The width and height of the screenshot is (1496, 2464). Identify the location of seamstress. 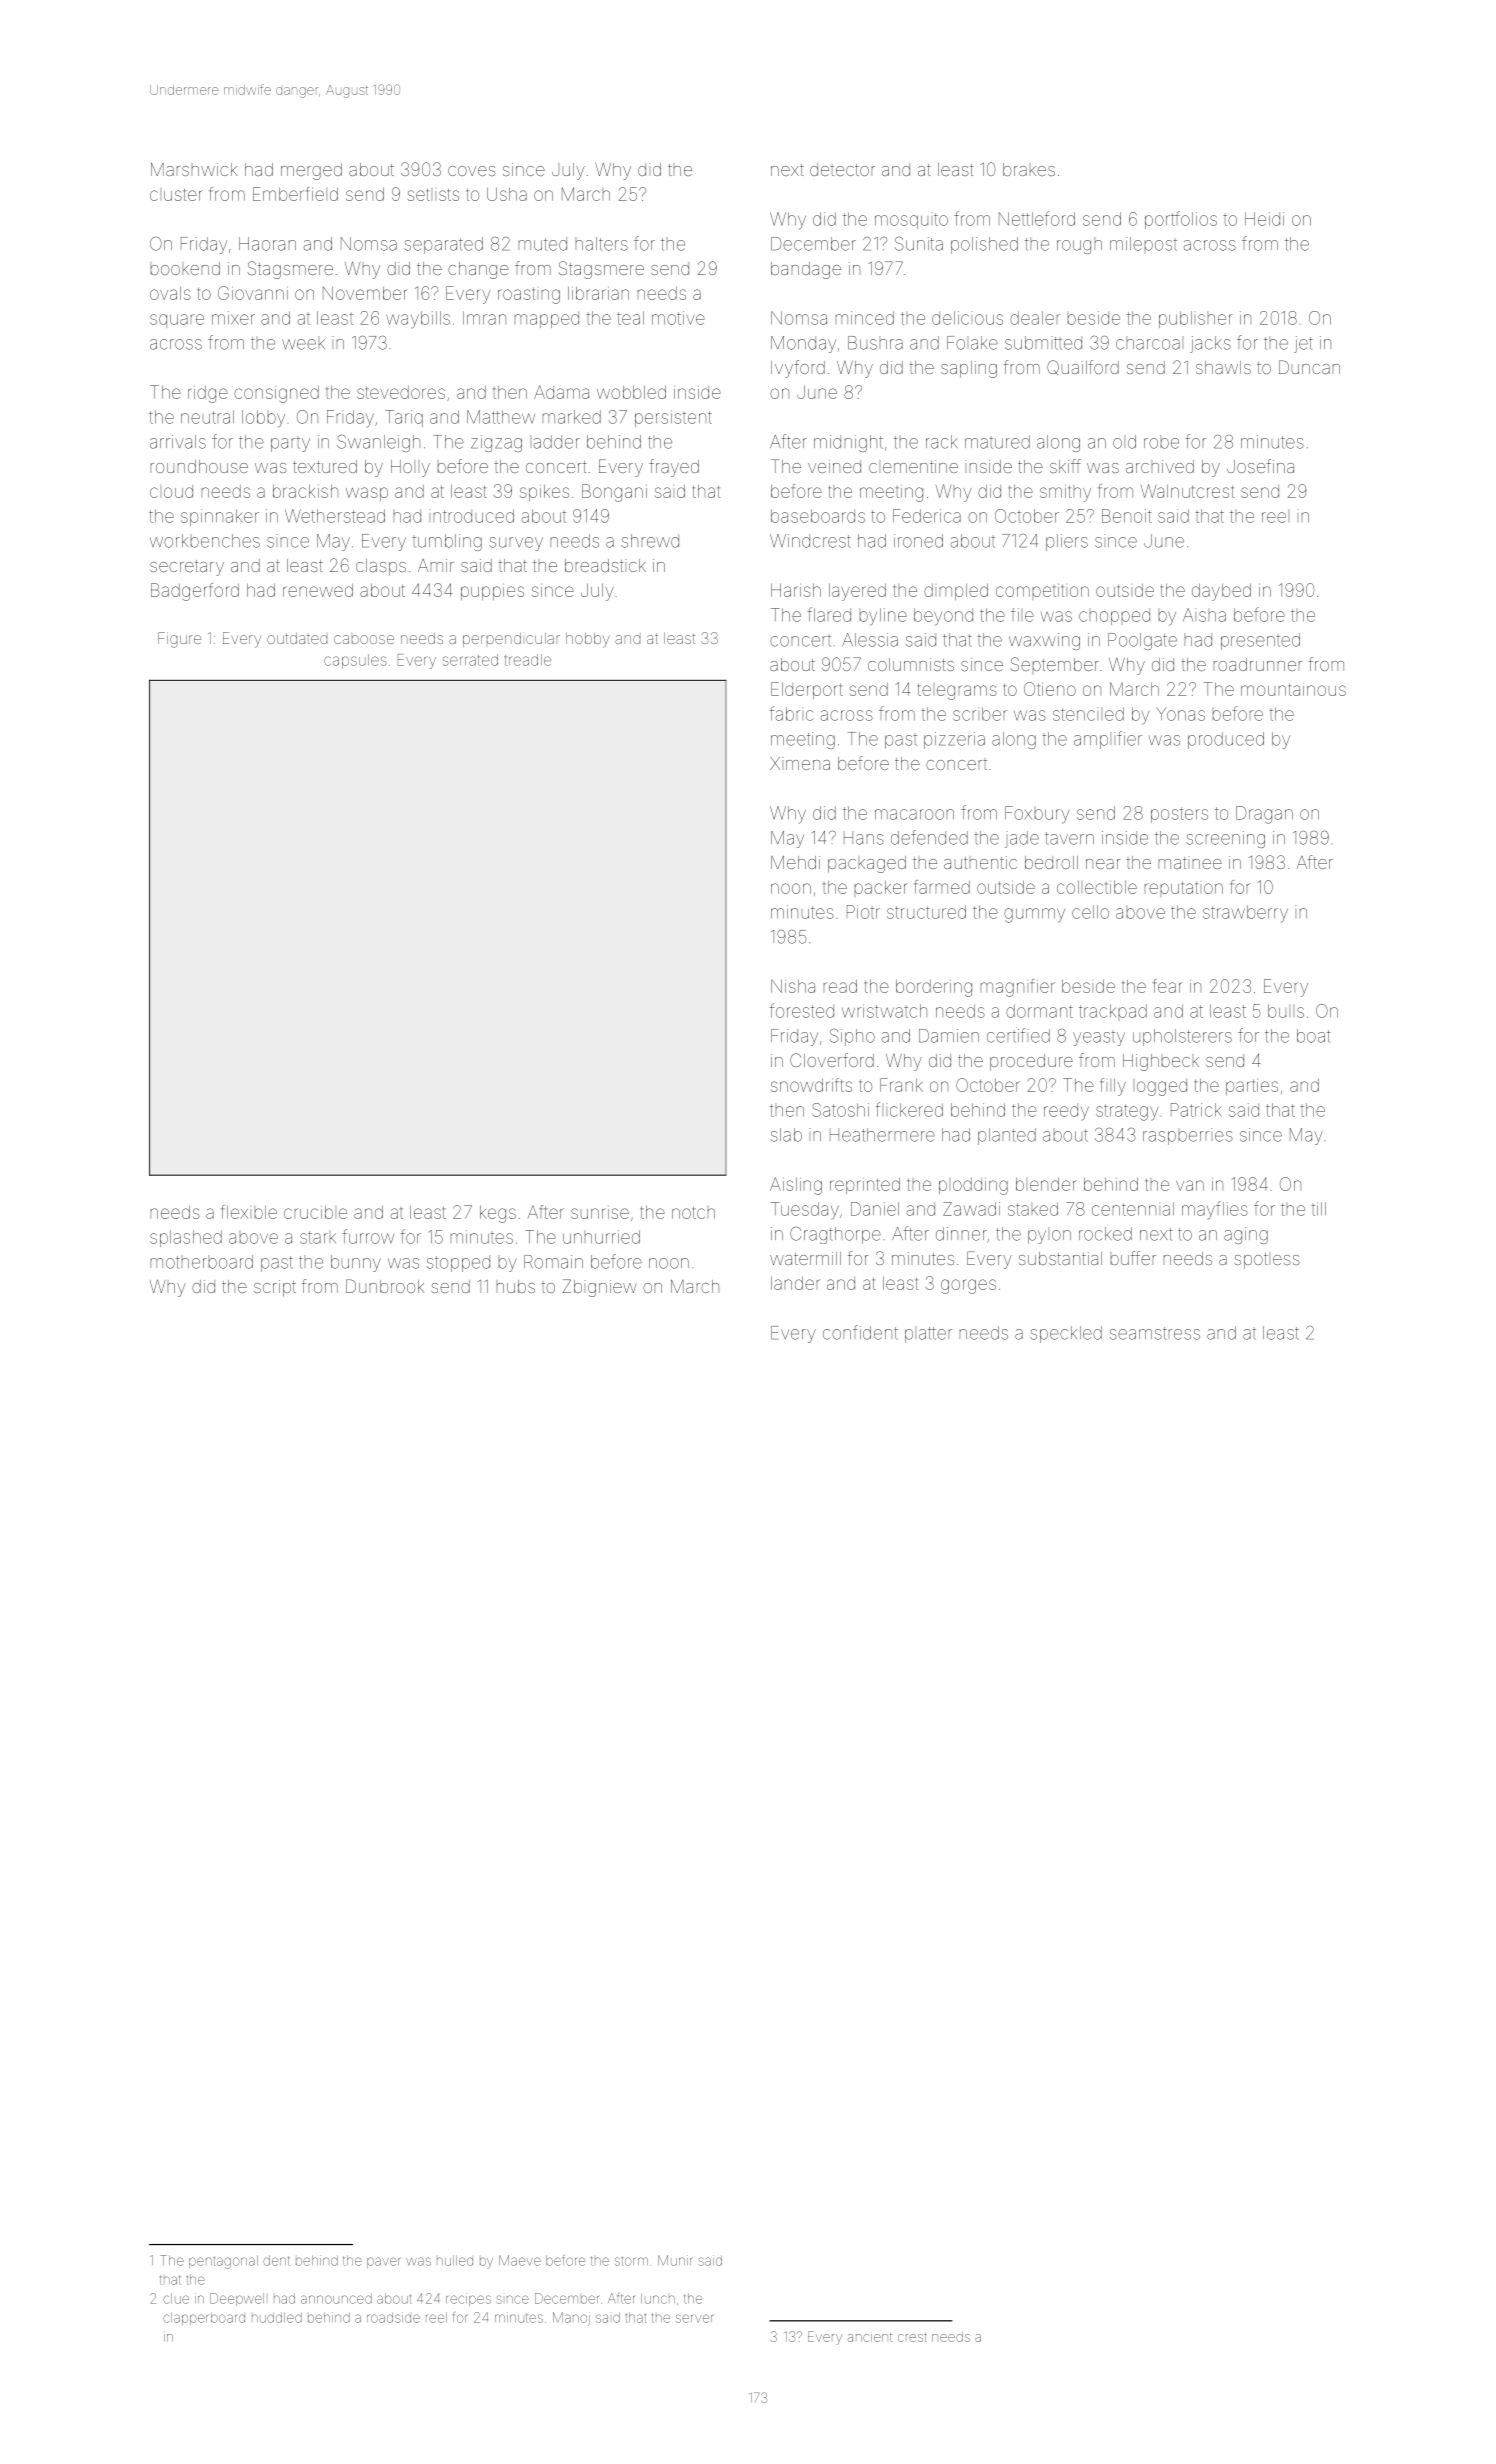
(1155, 1333).
